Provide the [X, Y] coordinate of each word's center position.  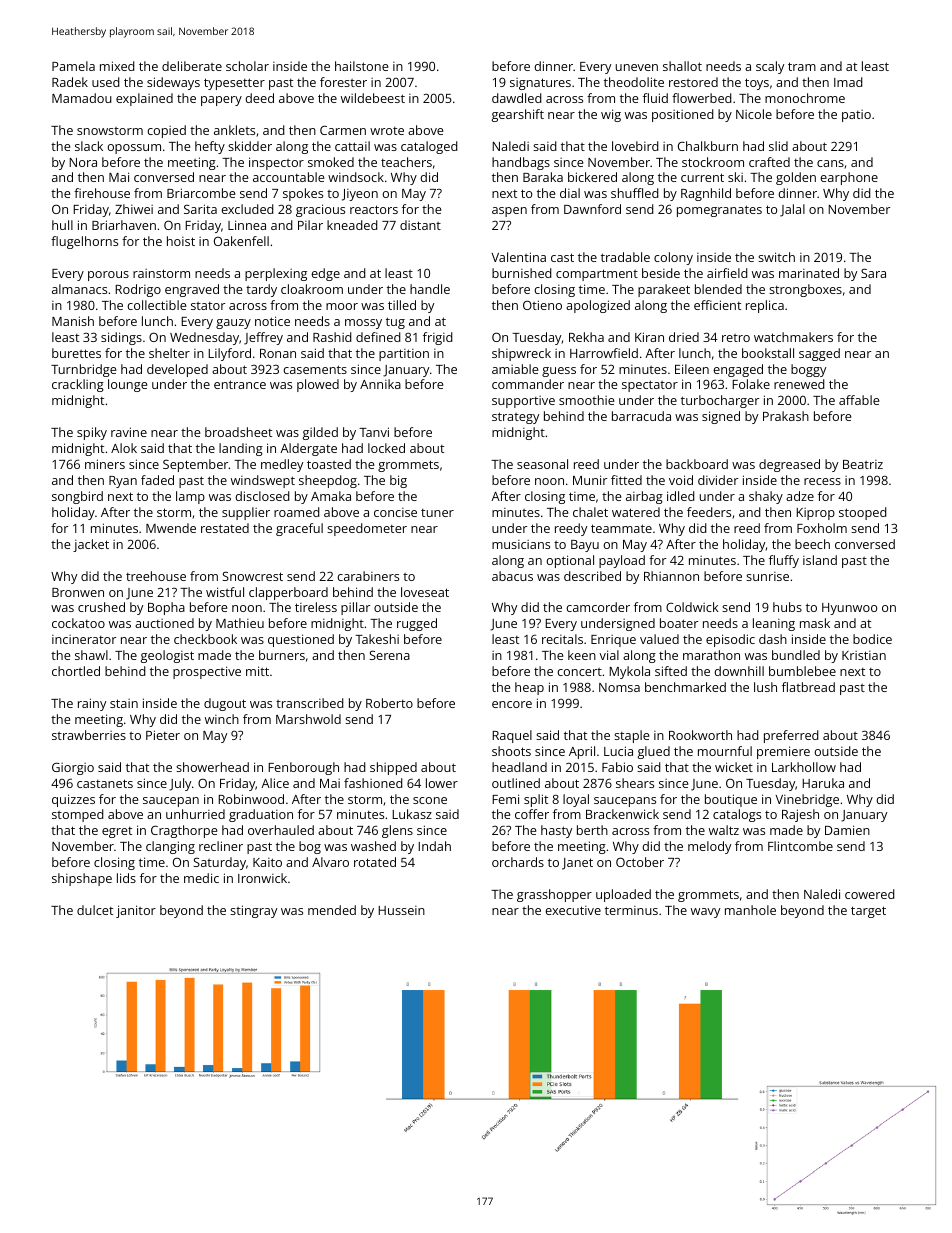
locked [386, 448]
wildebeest [373, 98]
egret [117, 832]
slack [89, 146]
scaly [770, 67]
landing [241, 449]
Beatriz [863, 464]
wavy [705, 913]
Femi [505, 799]
